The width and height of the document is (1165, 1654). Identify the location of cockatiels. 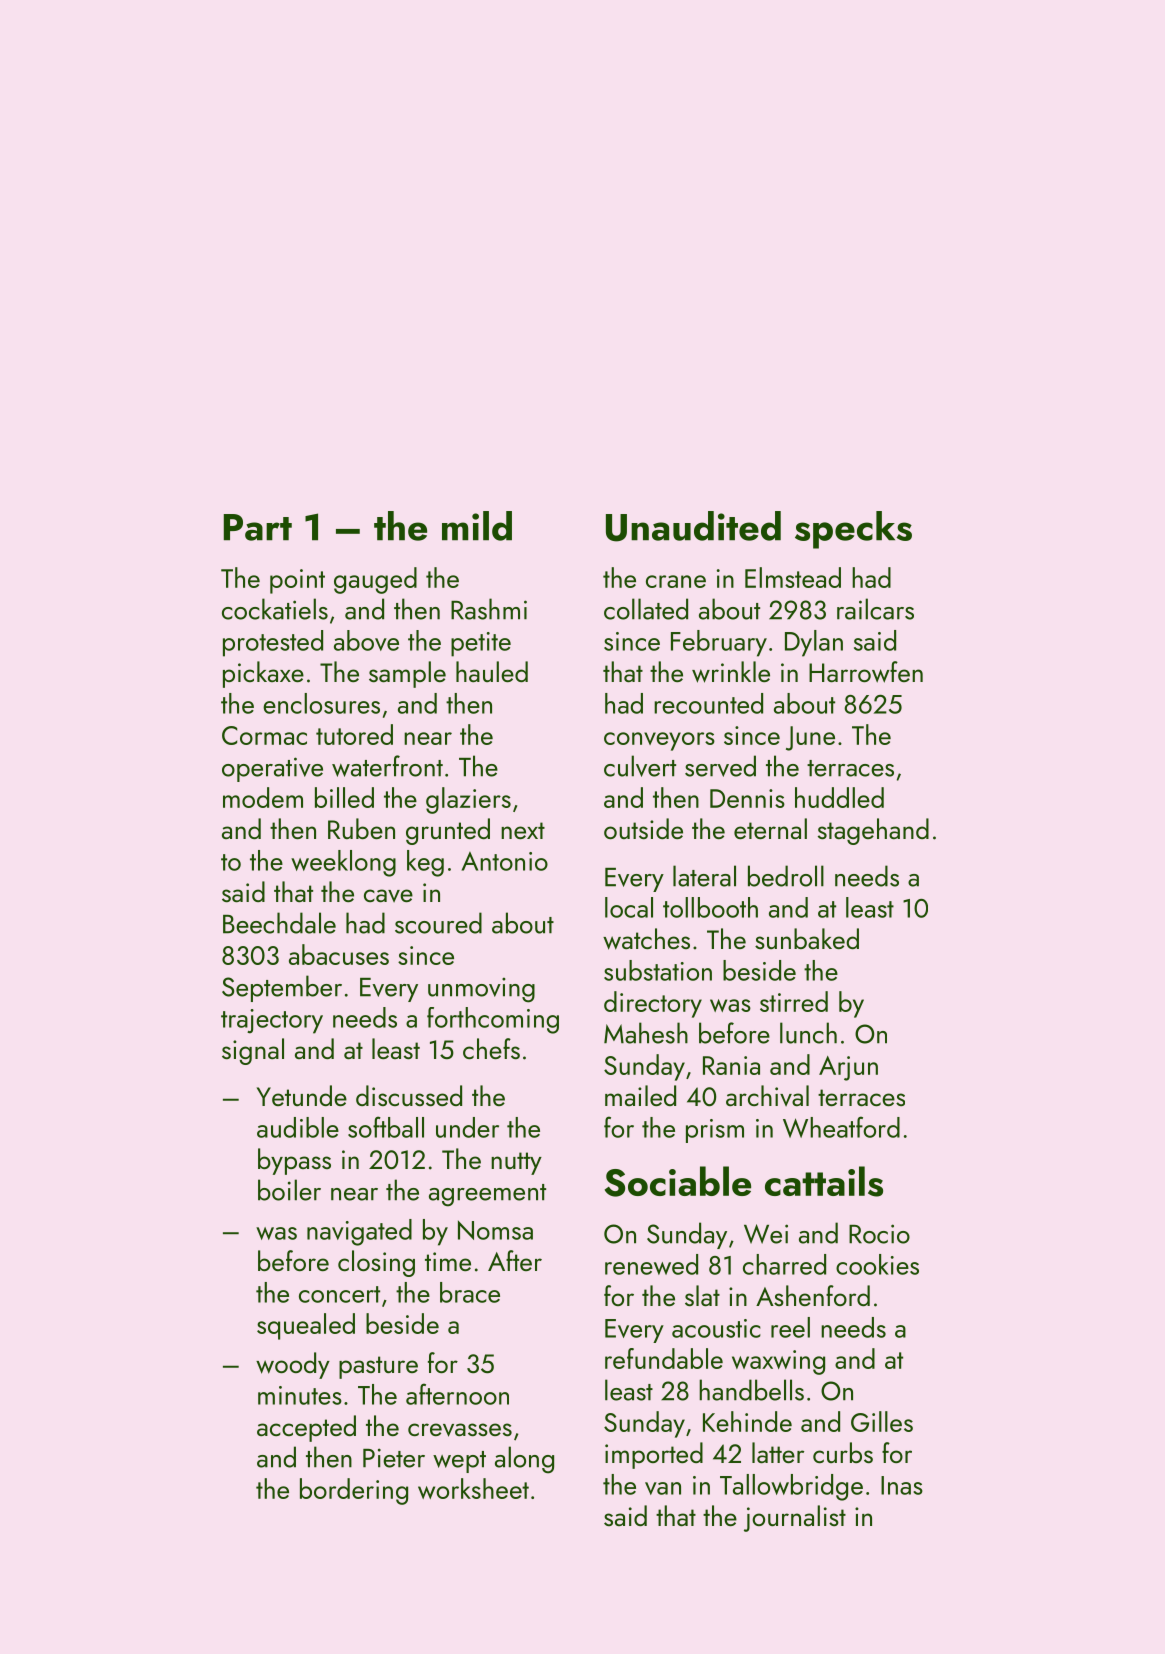
(275, 609).
